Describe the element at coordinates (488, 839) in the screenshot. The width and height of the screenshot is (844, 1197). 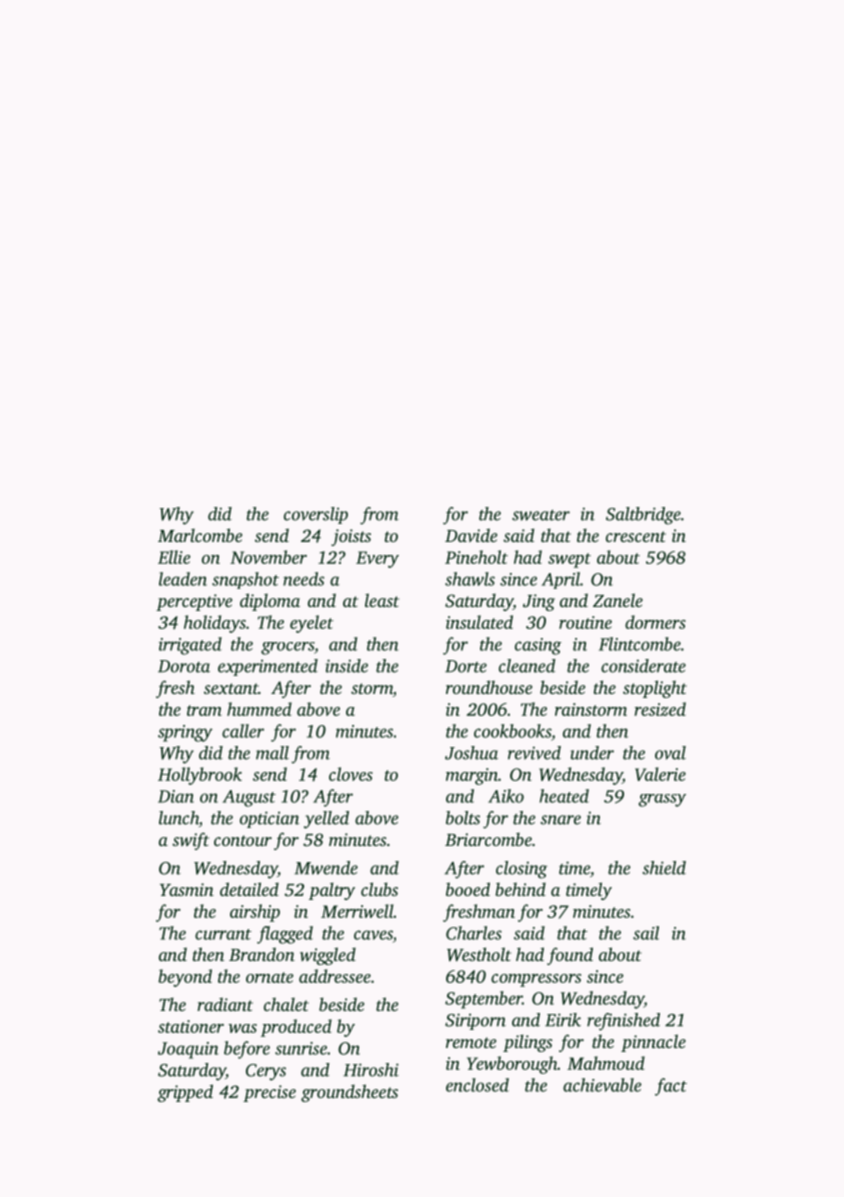
I see `Briarcombe` at that location.
